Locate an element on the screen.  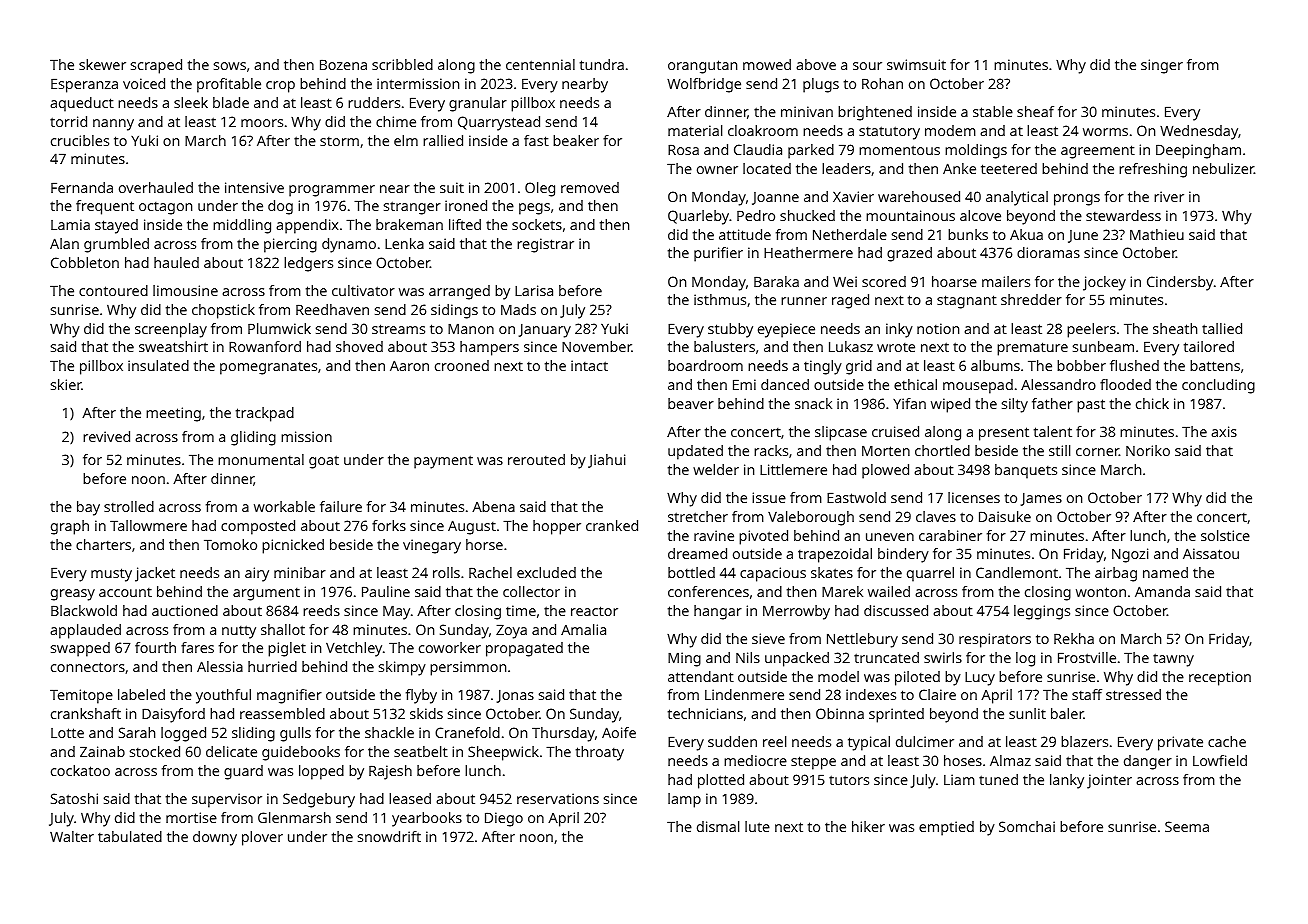
Pedro is located at coordinates (756, 215).
